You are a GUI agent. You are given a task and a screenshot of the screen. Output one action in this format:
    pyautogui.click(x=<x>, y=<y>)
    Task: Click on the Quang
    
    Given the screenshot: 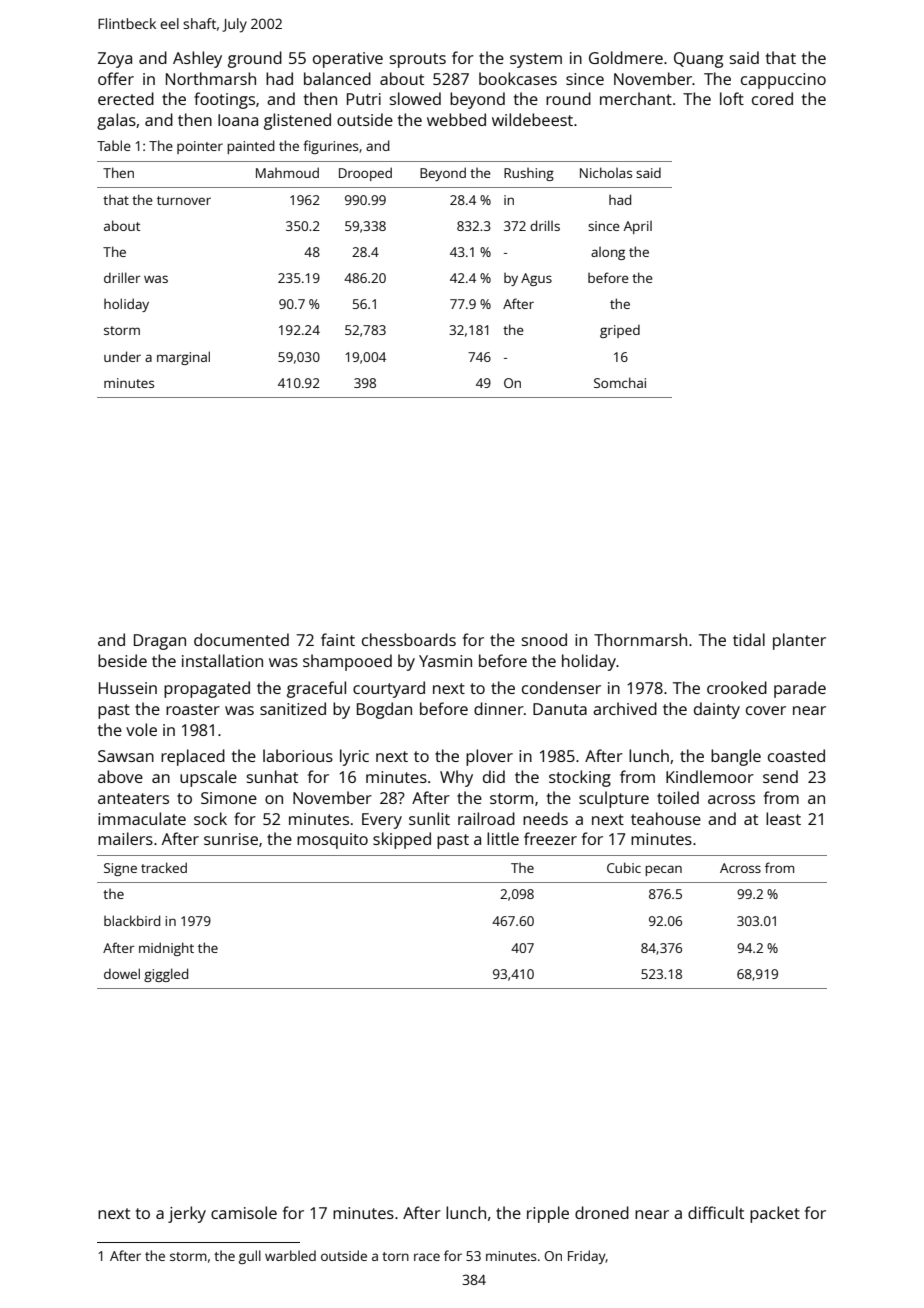 What is the action you would take?
    pyautogui.click(x=698, y=60)
